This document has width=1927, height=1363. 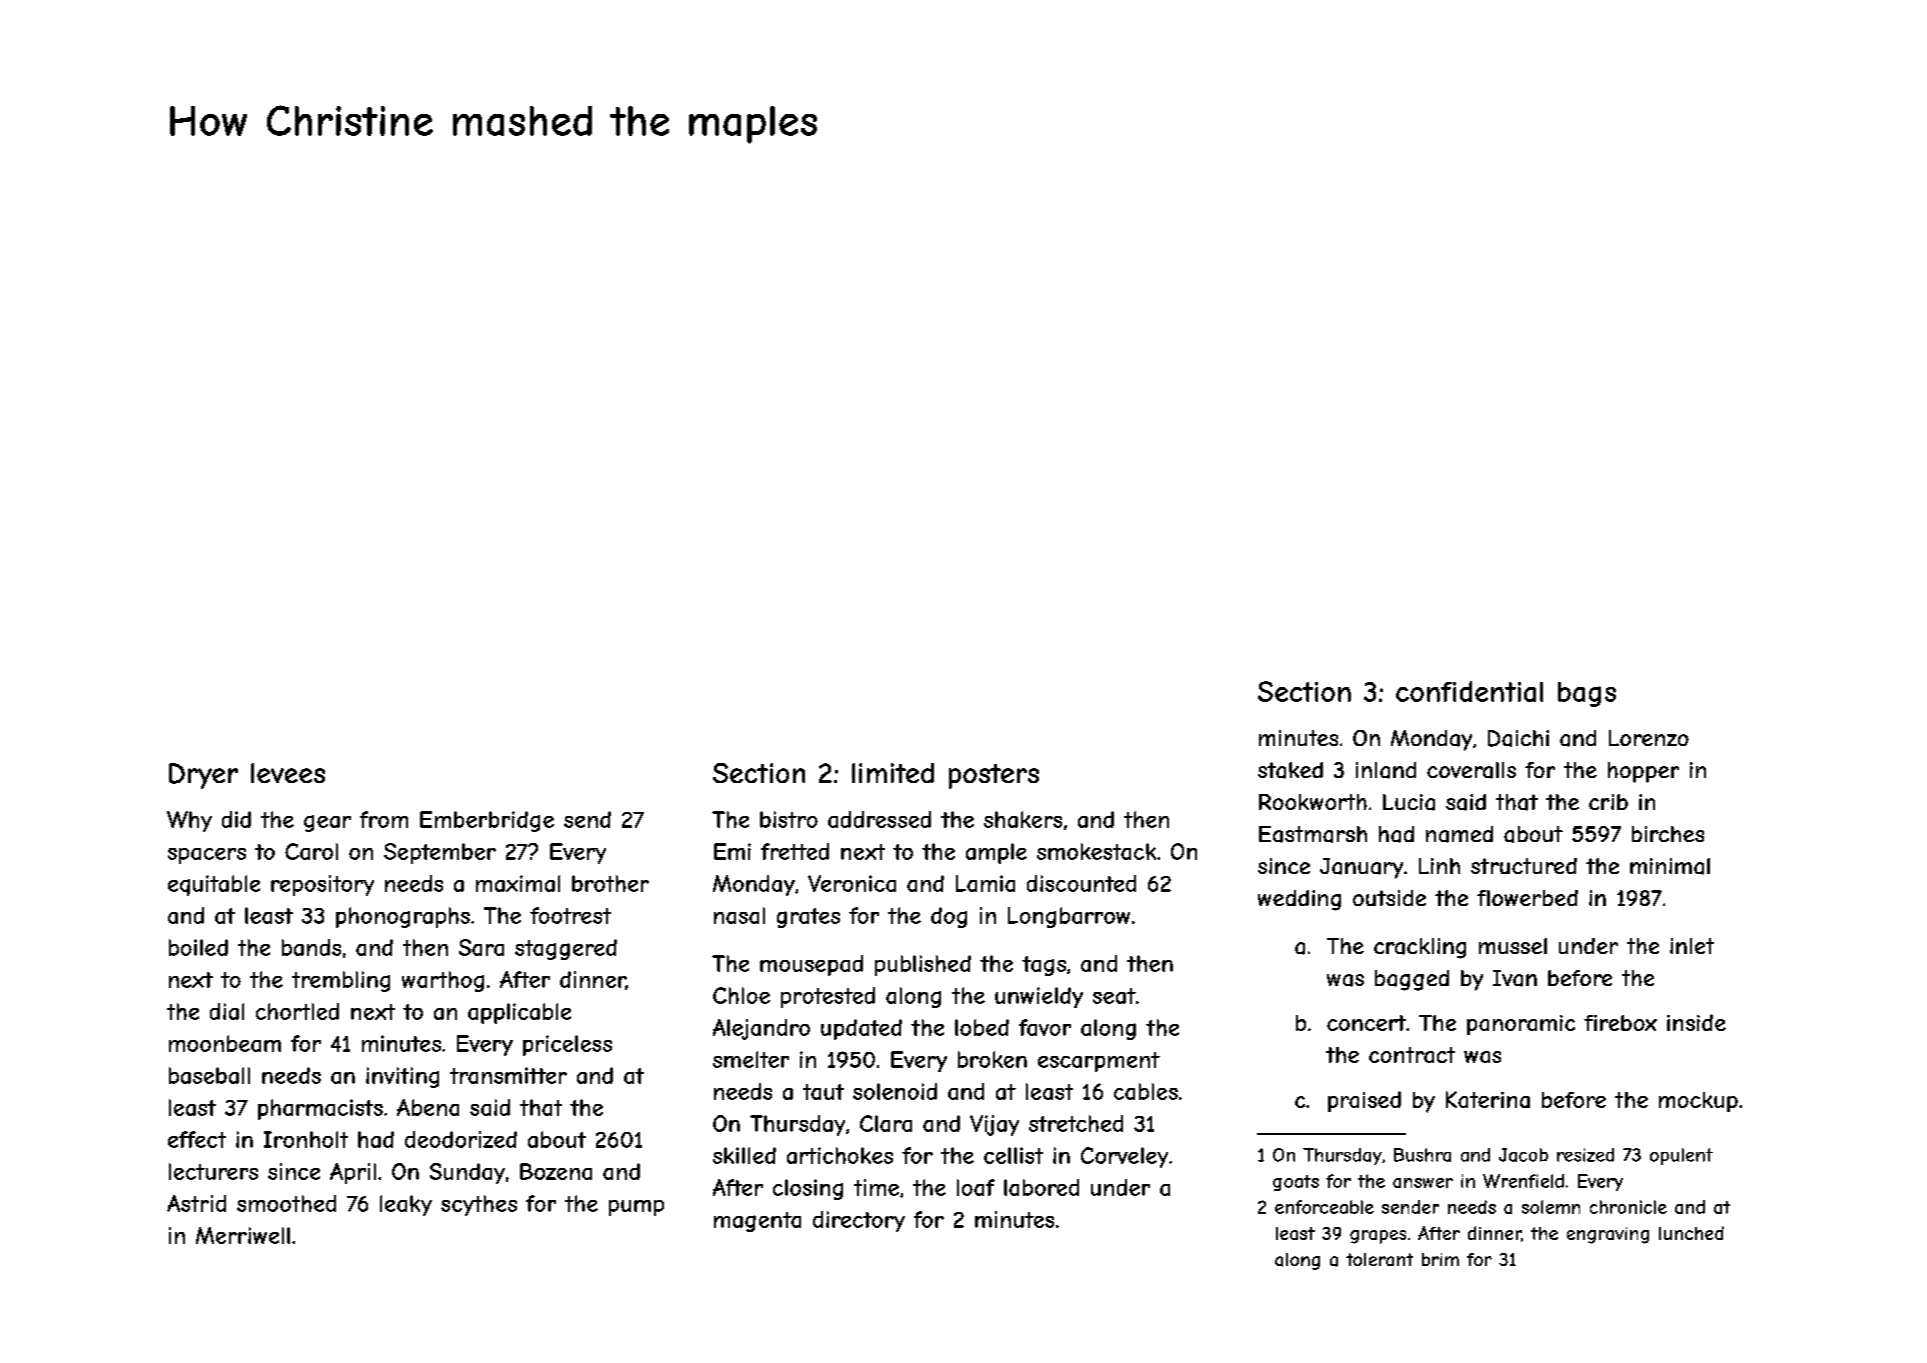 I want to click on shakers, so click(x=1023, y=819).
